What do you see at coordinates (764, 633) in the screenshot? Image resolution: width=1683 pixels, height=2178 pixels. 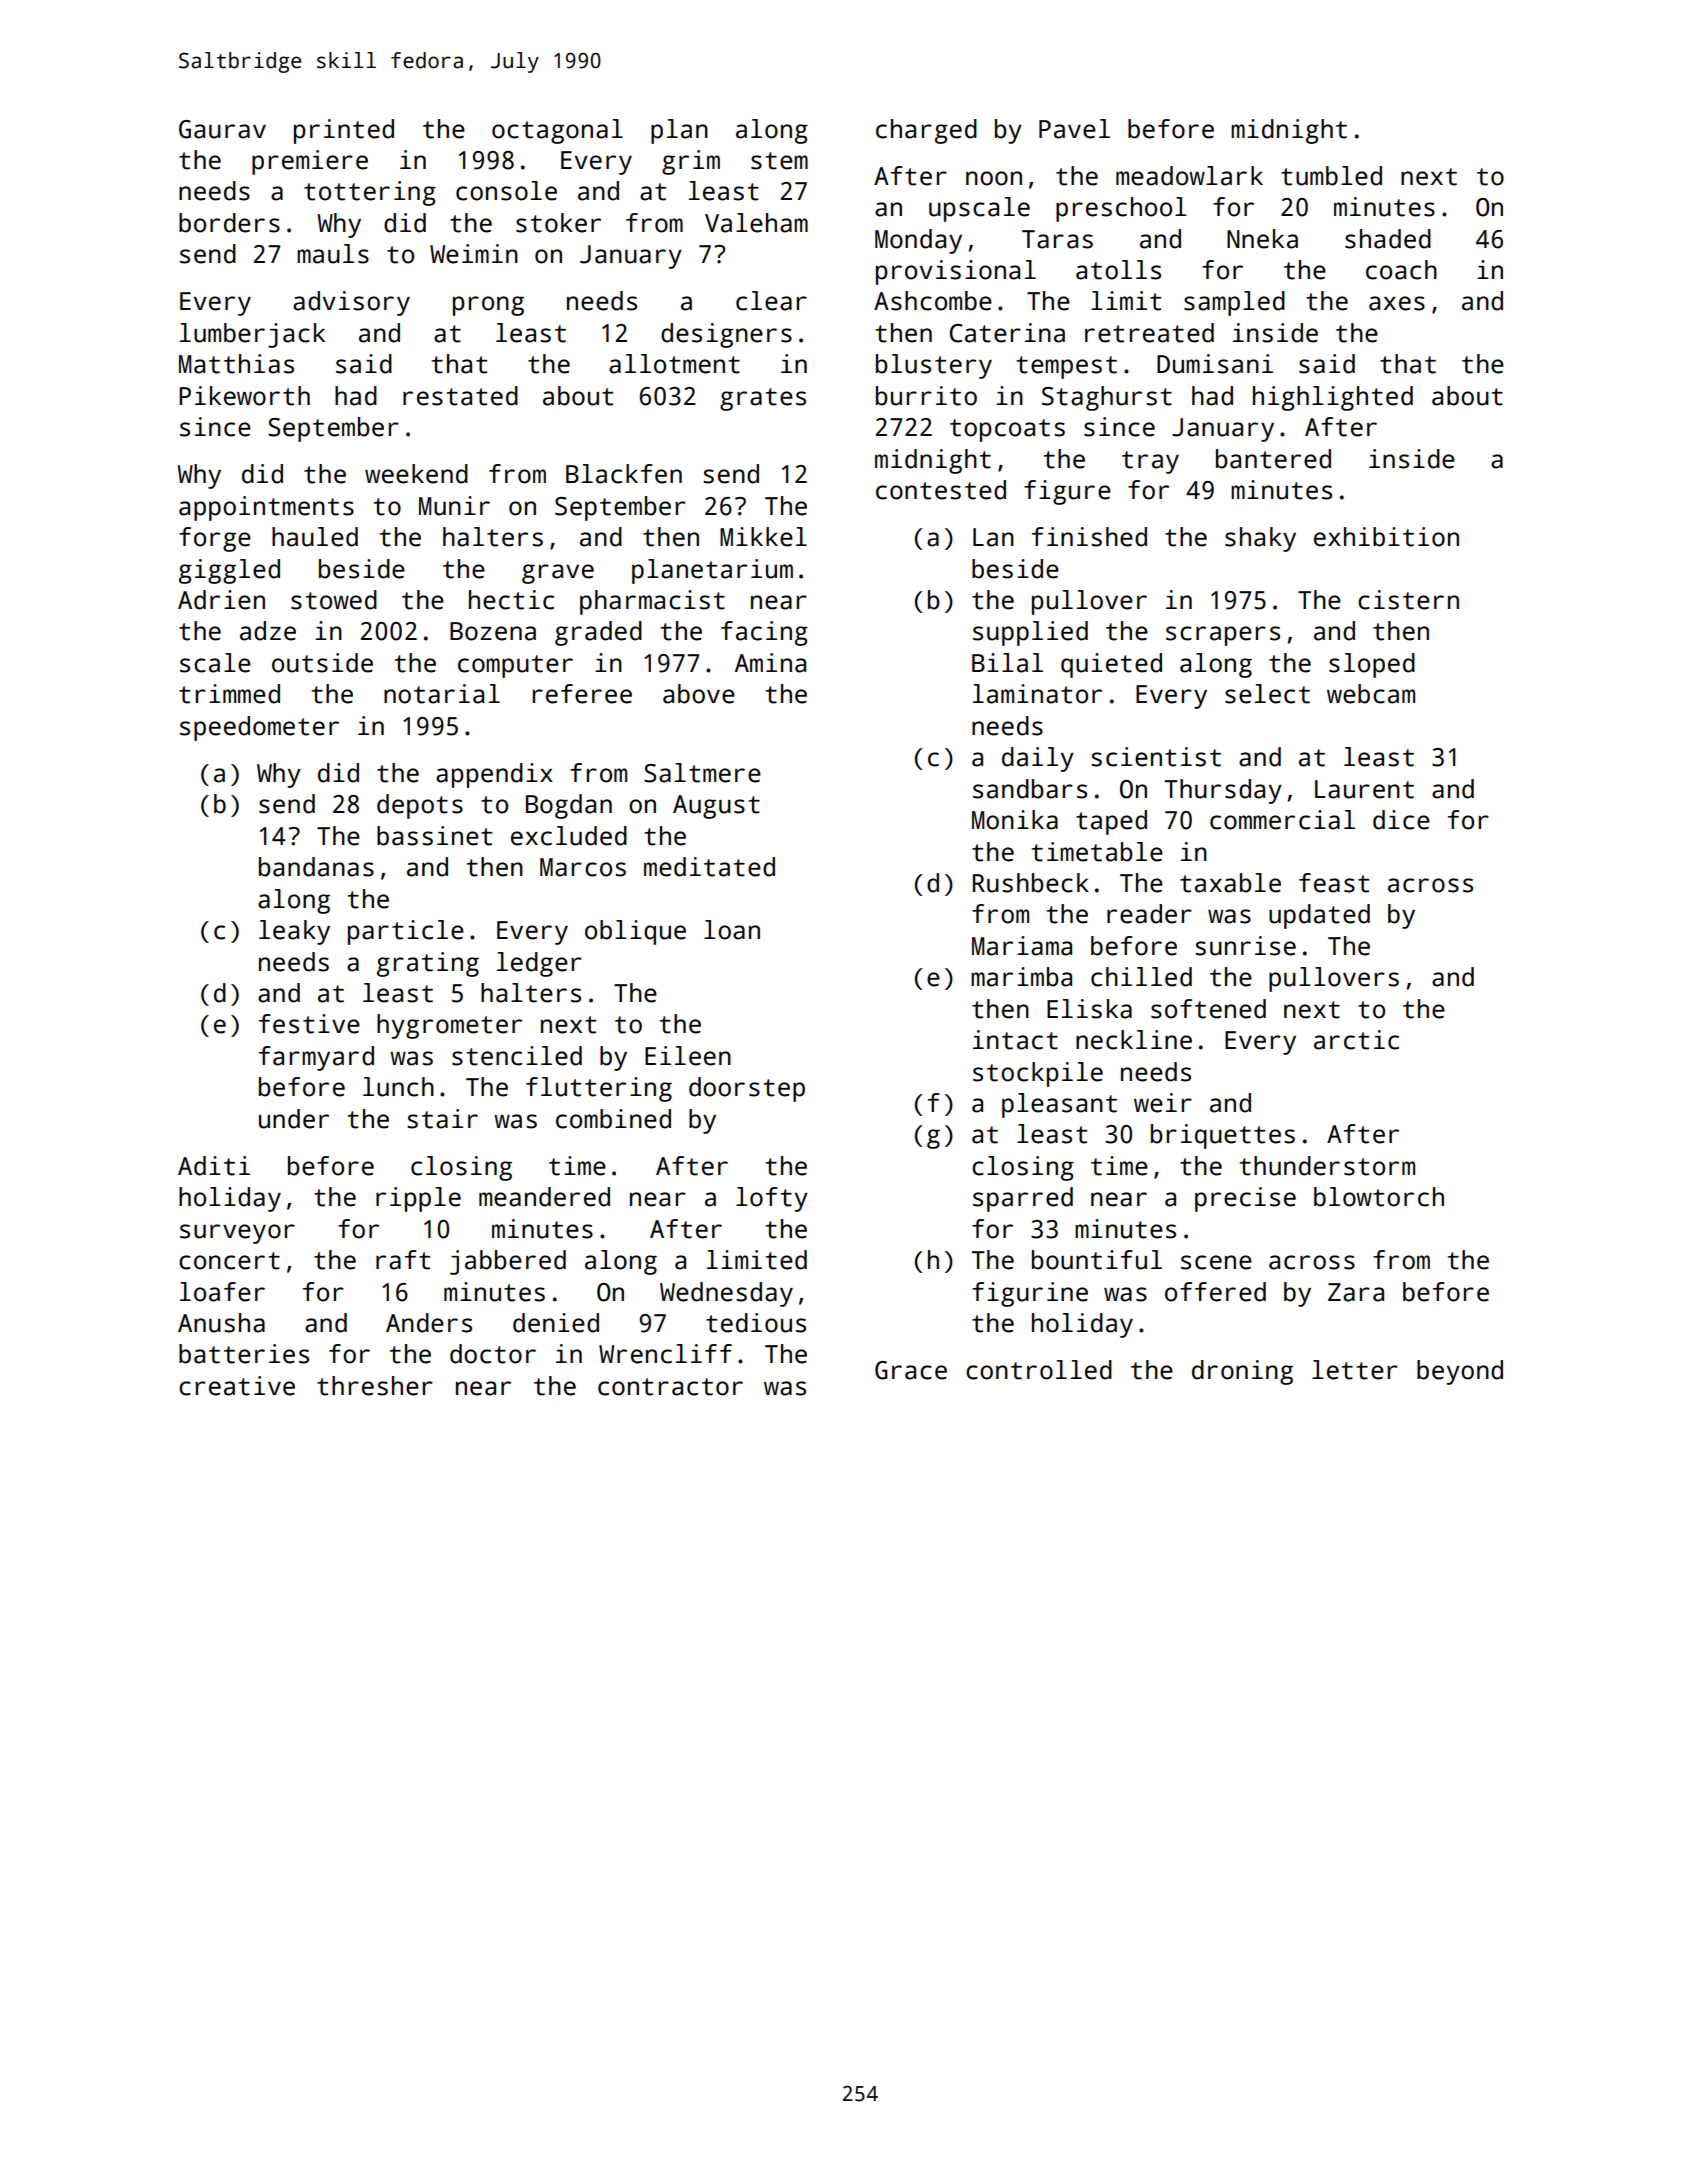 I see `facing` at bounding box center [764, 633].
